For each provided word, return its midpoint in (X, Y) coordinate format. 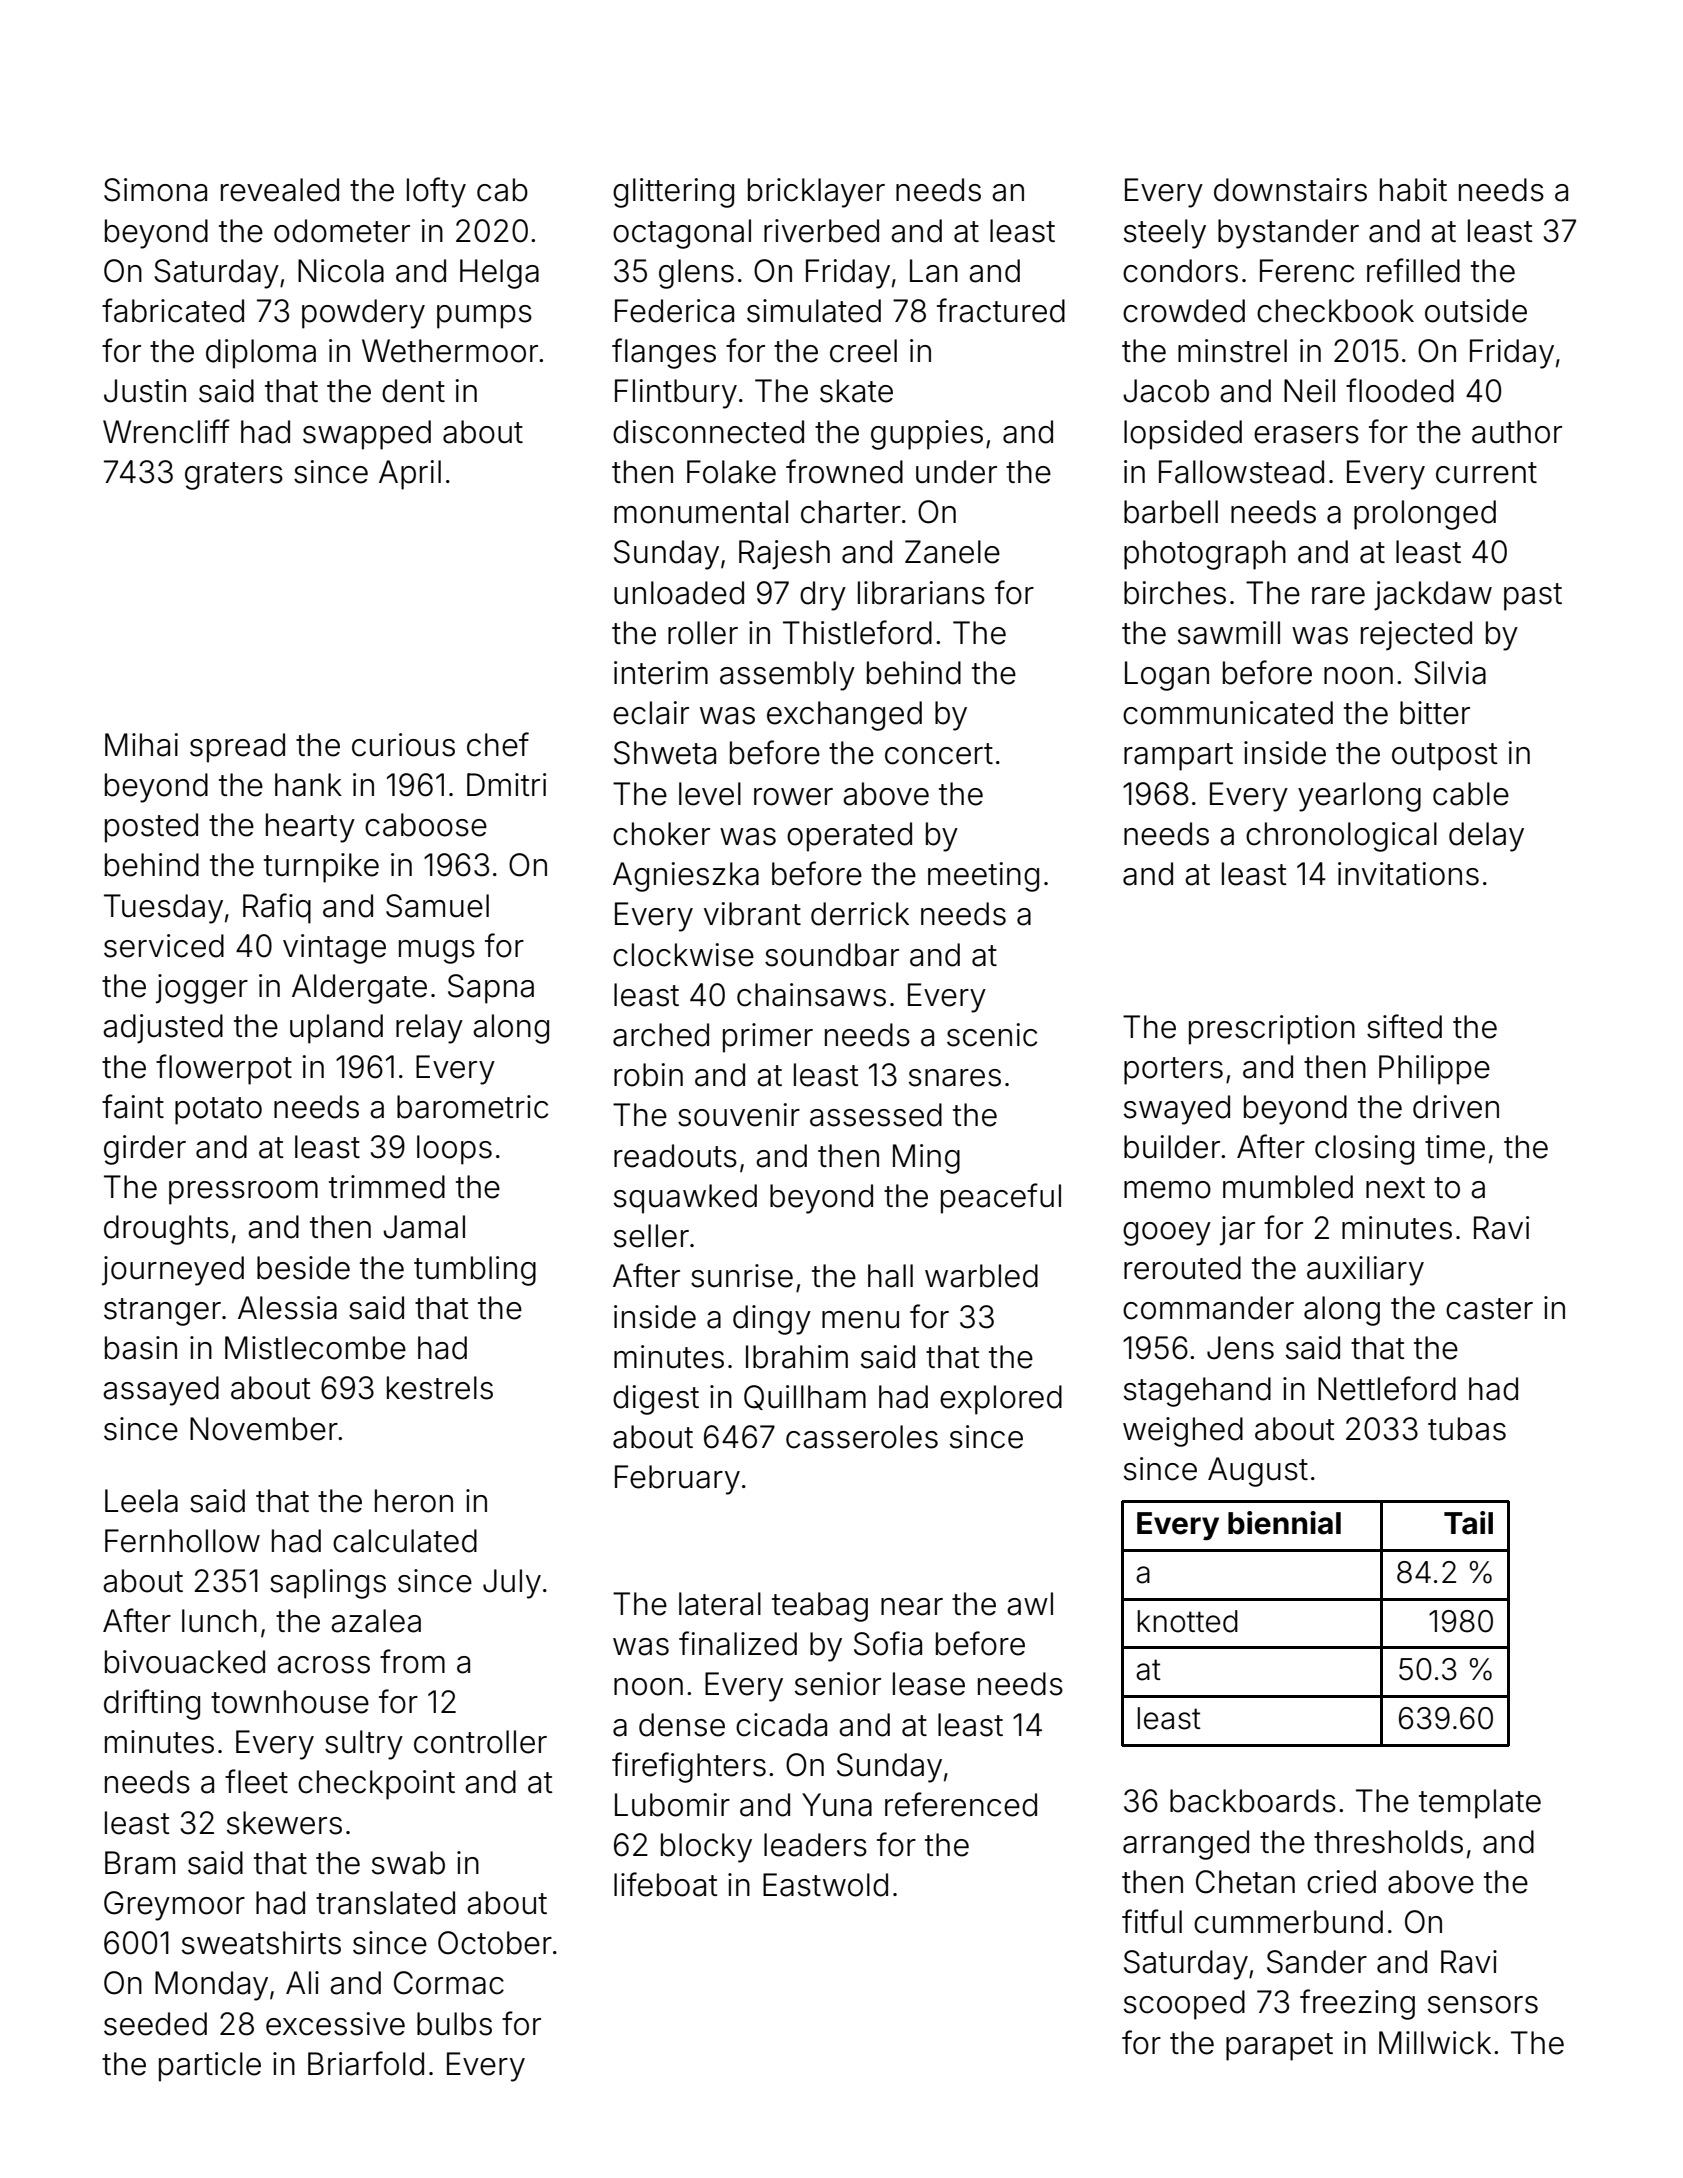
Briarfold (366, 2063)
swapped (367, 435)
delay (1486, 837)
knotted (1187, 1621)
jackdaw (1433, 596)
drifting (152, 1704)
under (956, 472)
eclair (651, 713)
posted (151, 828)
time (1455, 1147)
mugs (437, 952)
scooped (1184, 2005)
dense (682, 1725)
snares (955, 1078)
